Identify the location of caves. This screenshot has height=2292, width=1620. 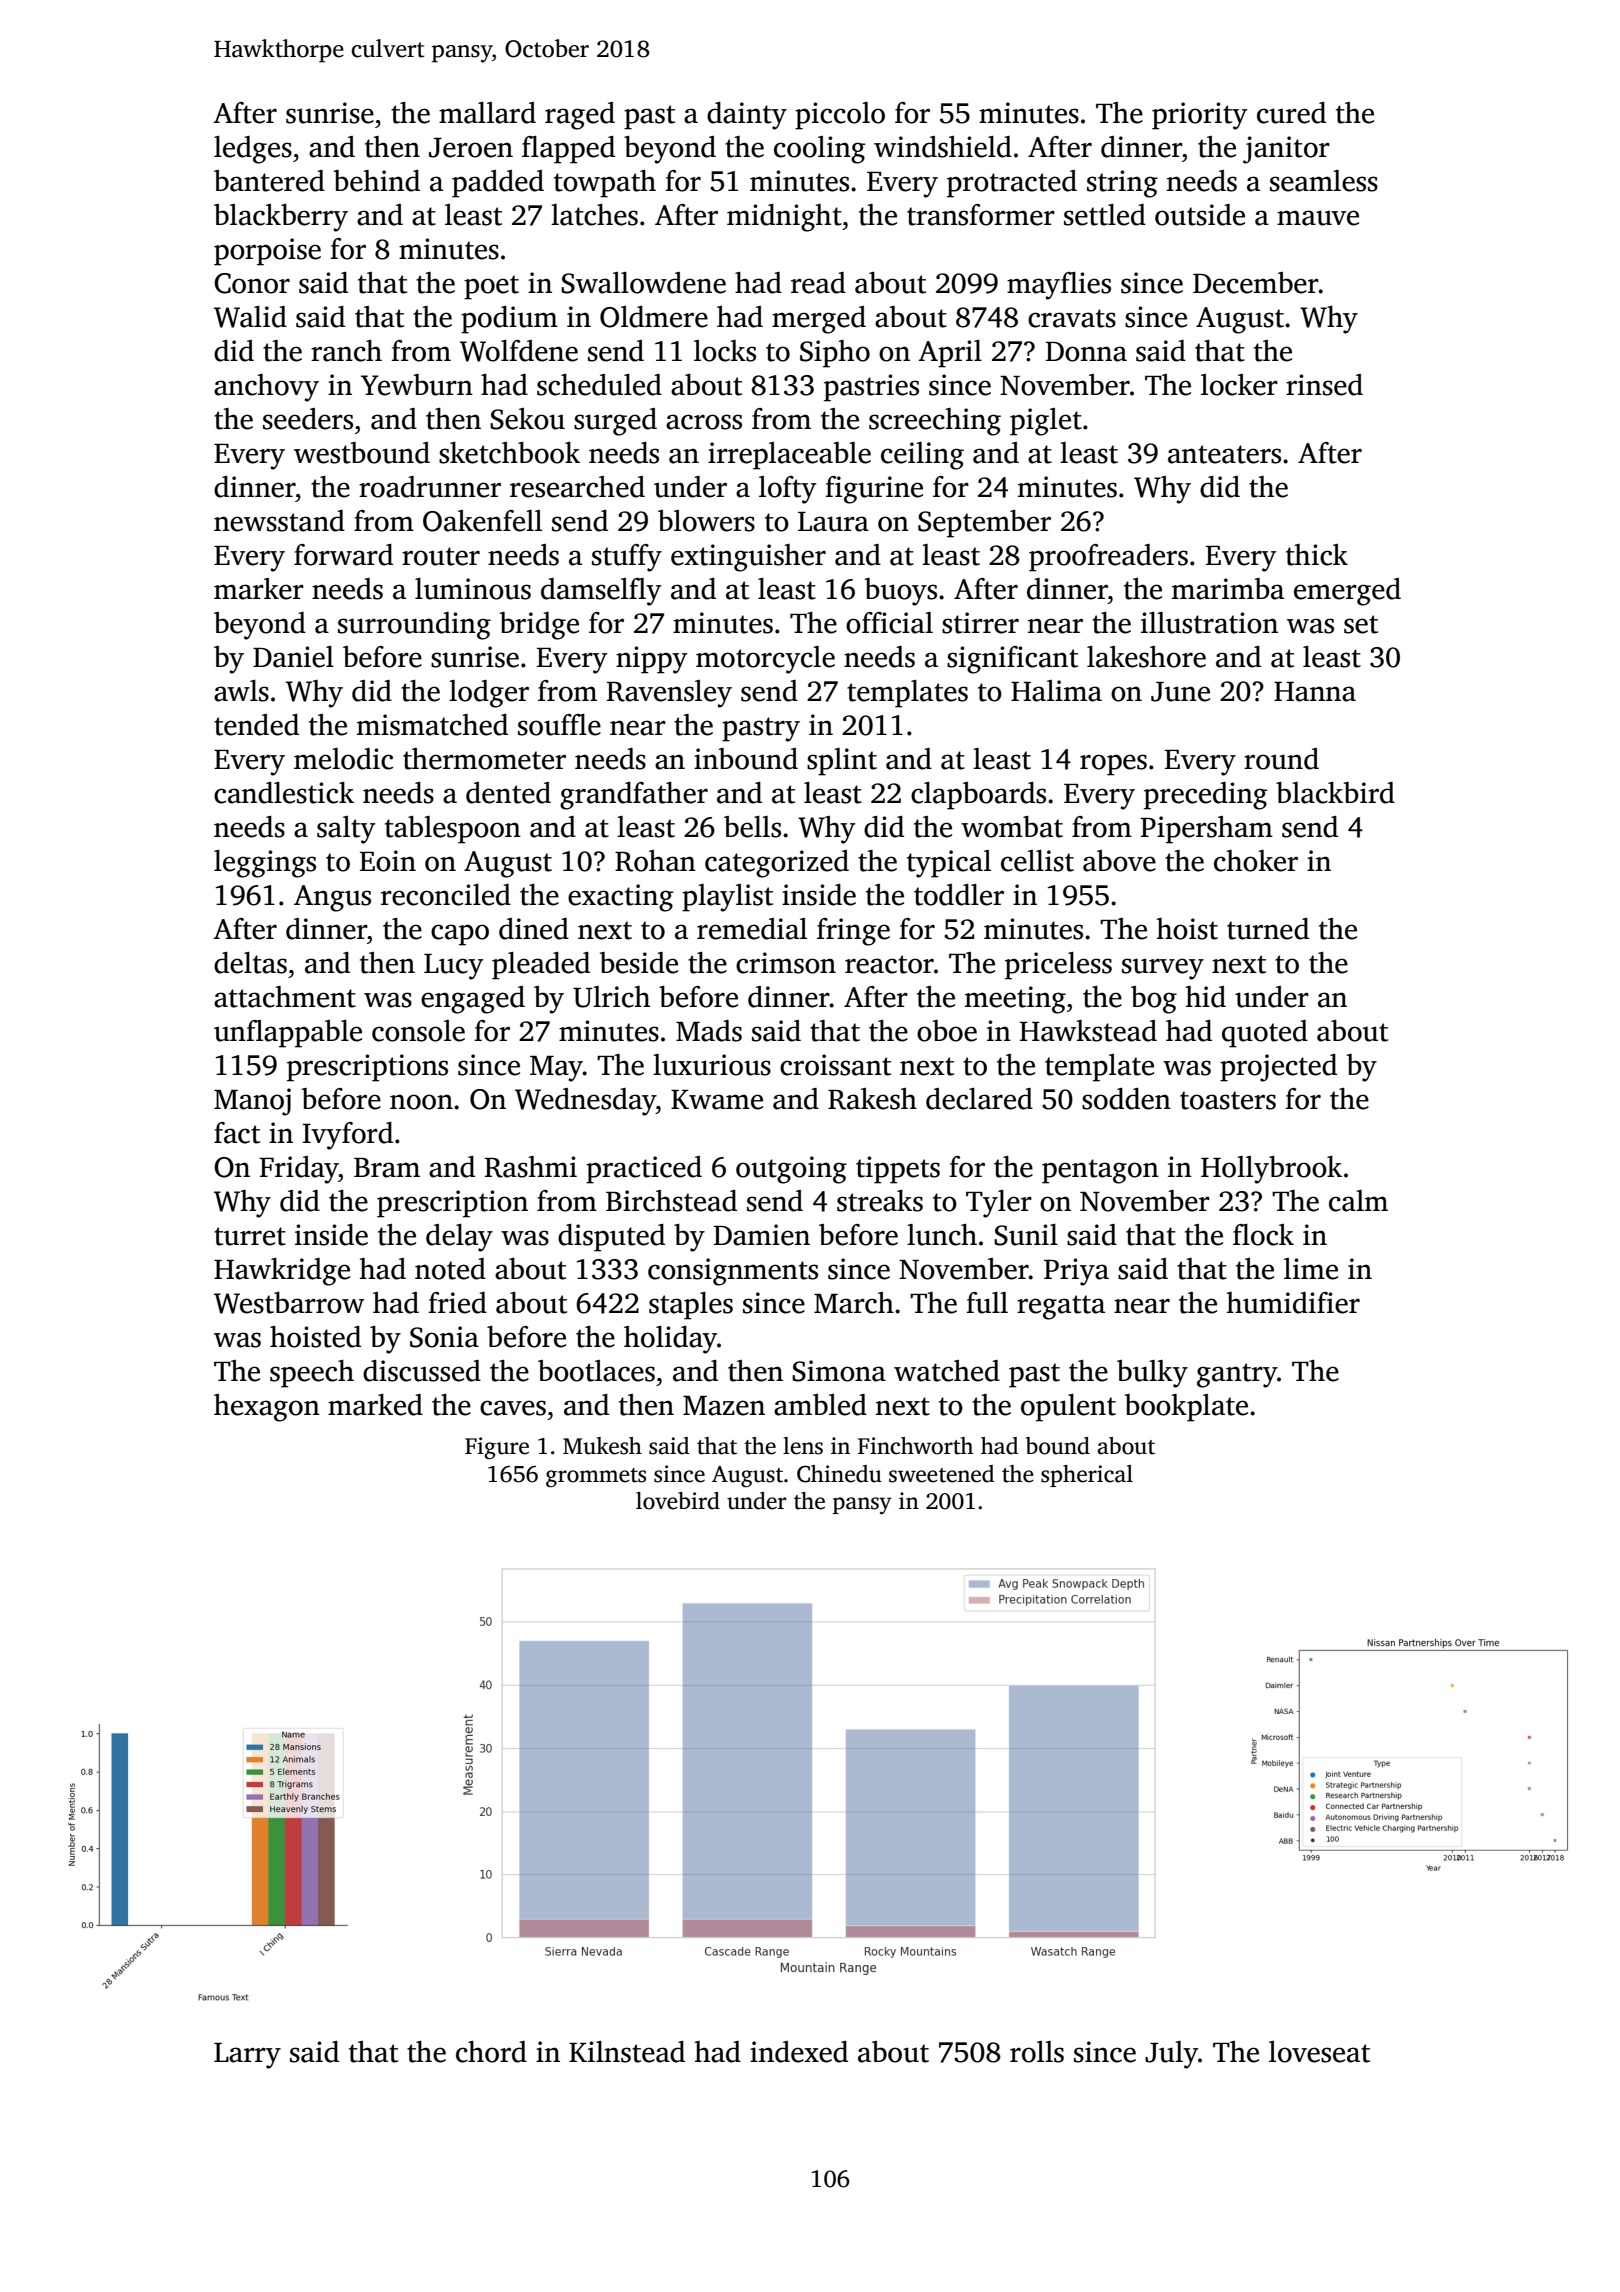
(513, 1408).
